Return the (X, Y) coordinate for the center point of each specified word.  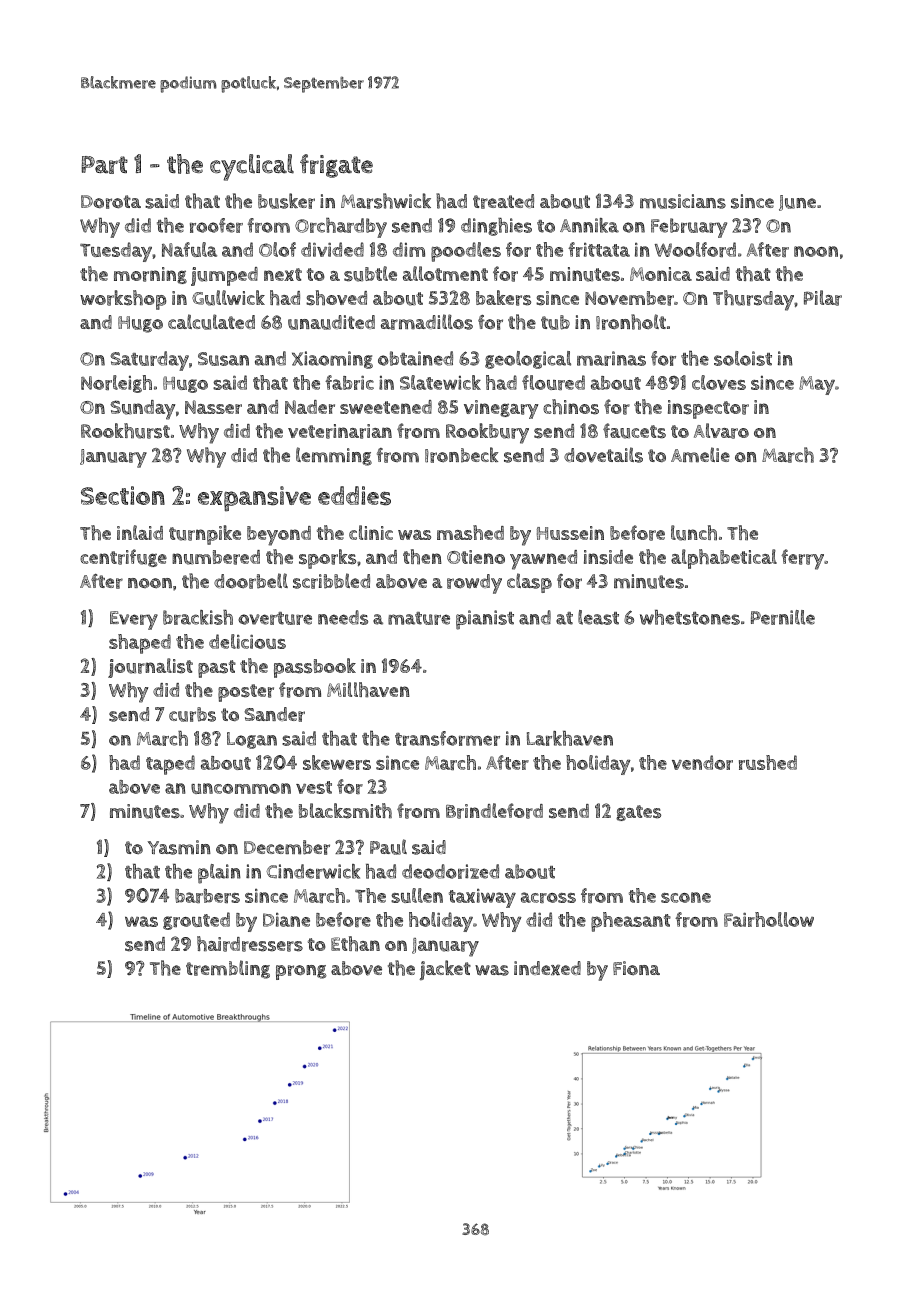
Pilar (823, 298)
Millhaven (368, 690)
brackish (198, 617)
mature (419, 618)
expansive (254, 499)
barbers (207, 896)
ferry (802, 559)
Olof (277, 249)
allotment (445, 273)
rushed (768, 762)
